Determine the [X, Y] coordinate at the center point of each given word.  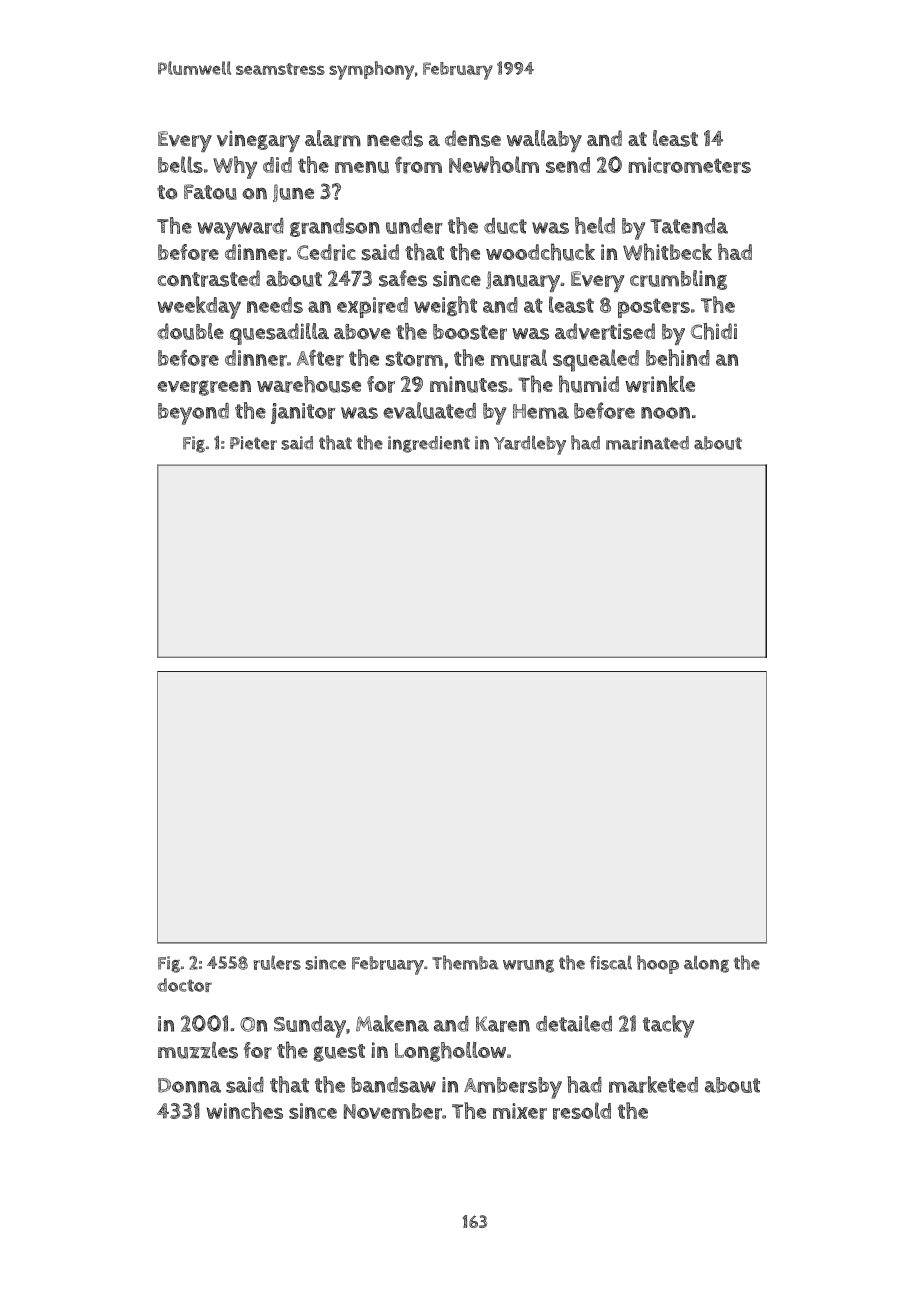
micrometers [689, 165]
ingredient [429, 444]
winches [245, 1110]
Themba [465, 962]
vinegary [258, 141]
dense [473, 138]
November [393, 1111]
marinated [647, 443]
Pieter [253, 443]
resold [582, 1111]
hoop [658, 964]
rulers [277, 962]
